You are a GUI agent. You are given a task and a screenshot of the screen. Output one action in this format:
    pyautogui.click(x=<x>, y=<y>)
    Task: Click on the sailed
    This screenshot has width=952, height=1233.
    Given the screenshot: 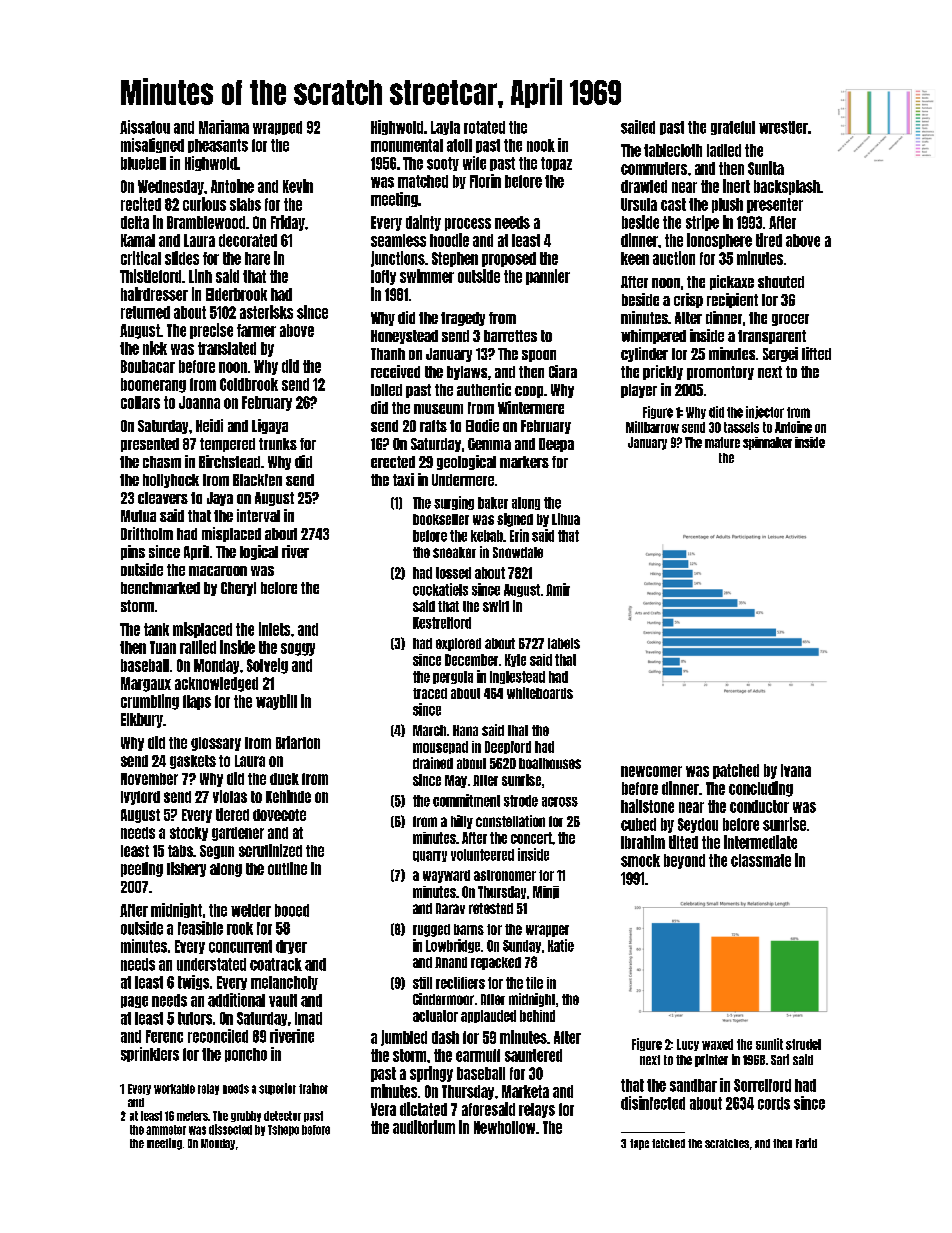 What is the action you would take?
    pyautogui.click(x=638, y=127)
